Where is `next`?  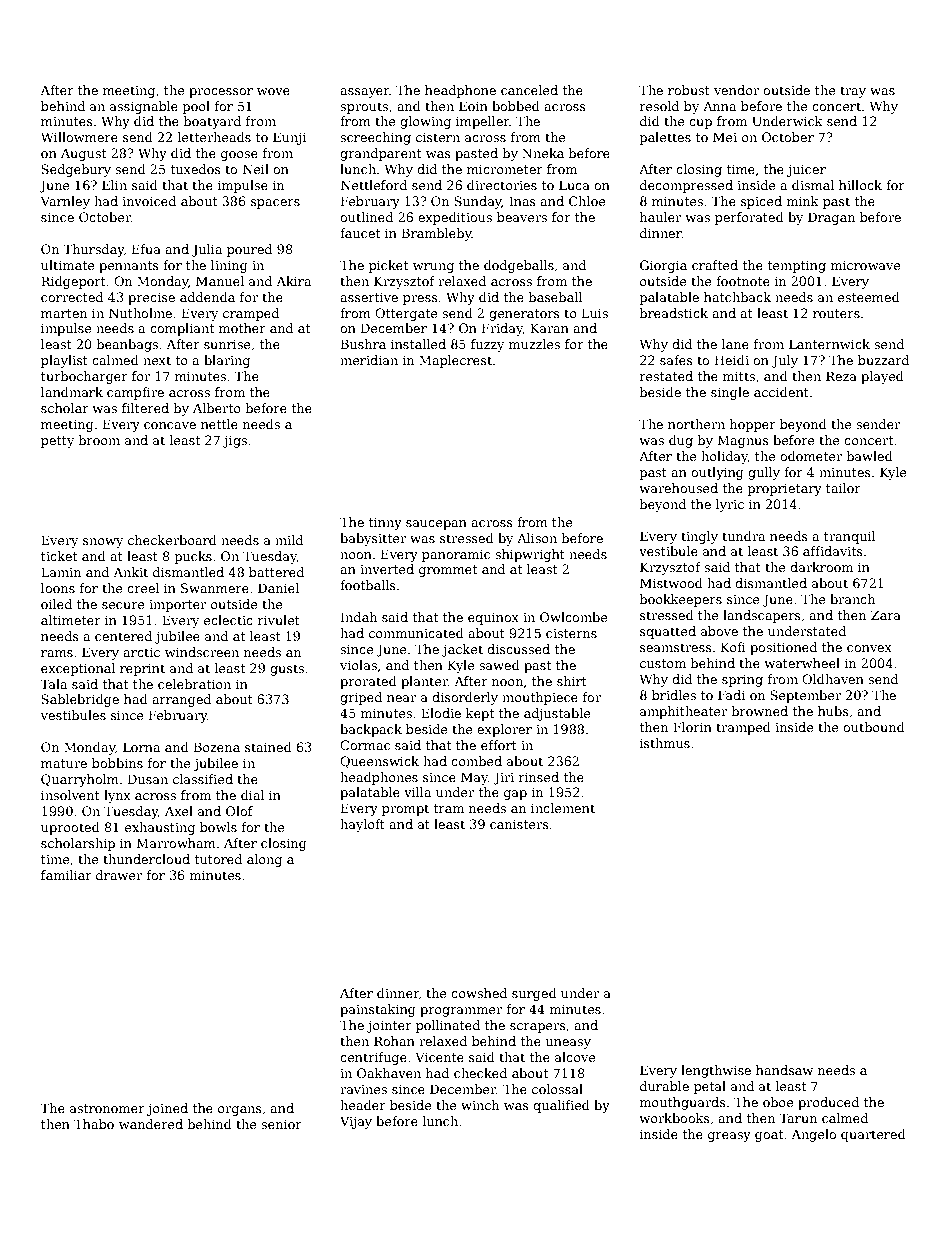 next is located at coordinates (157, 360).
